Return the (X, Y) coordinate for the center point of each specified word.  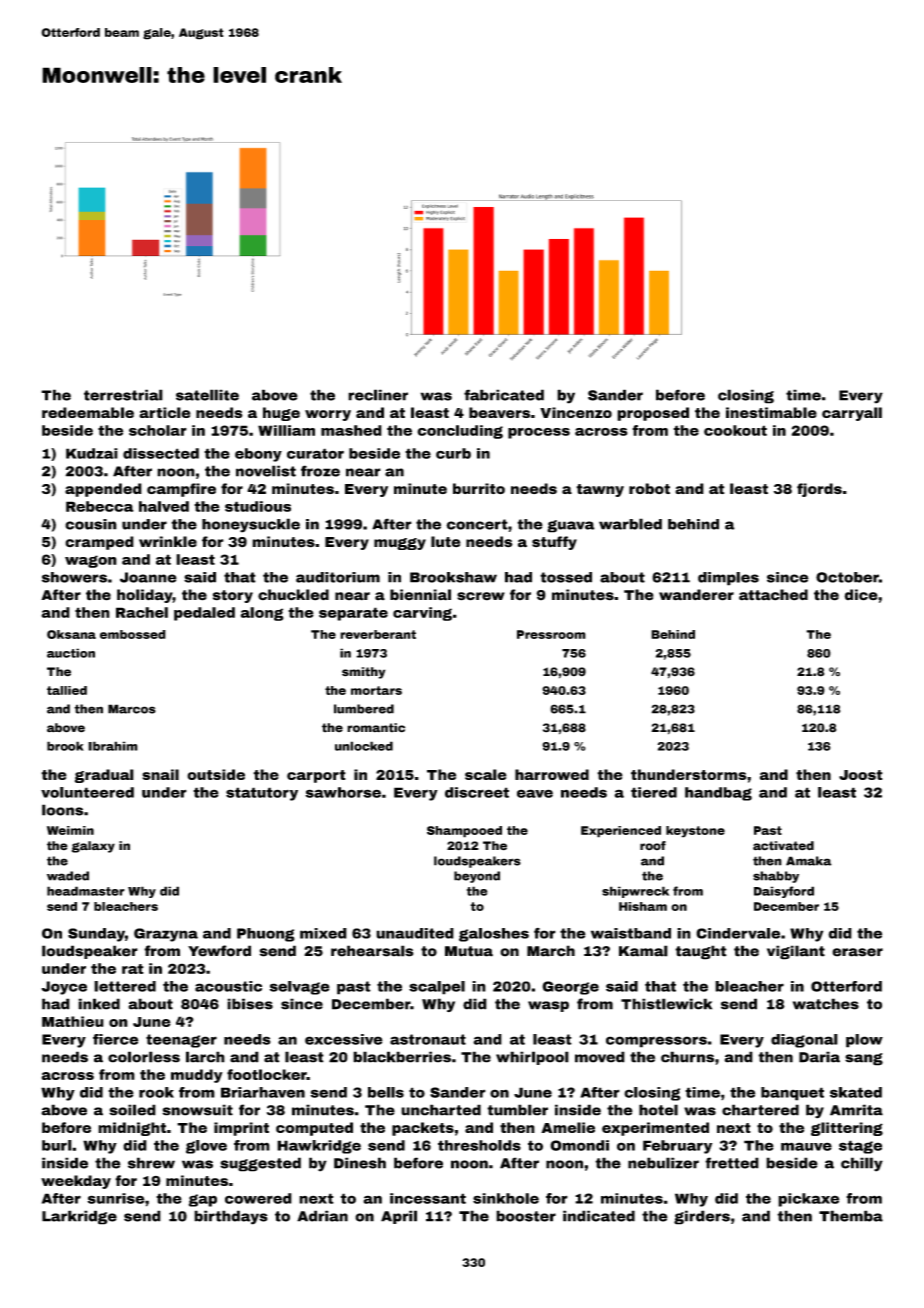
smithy (363, 673)
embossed (133, 634)
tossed (566, 577)
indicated (599, 1216)
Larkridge (79, 1217)
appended (103, 490)
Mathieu (73, 1021)
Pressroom (551, 634)
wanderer (696, 595)
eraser (857, 952)
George (570, 988)
